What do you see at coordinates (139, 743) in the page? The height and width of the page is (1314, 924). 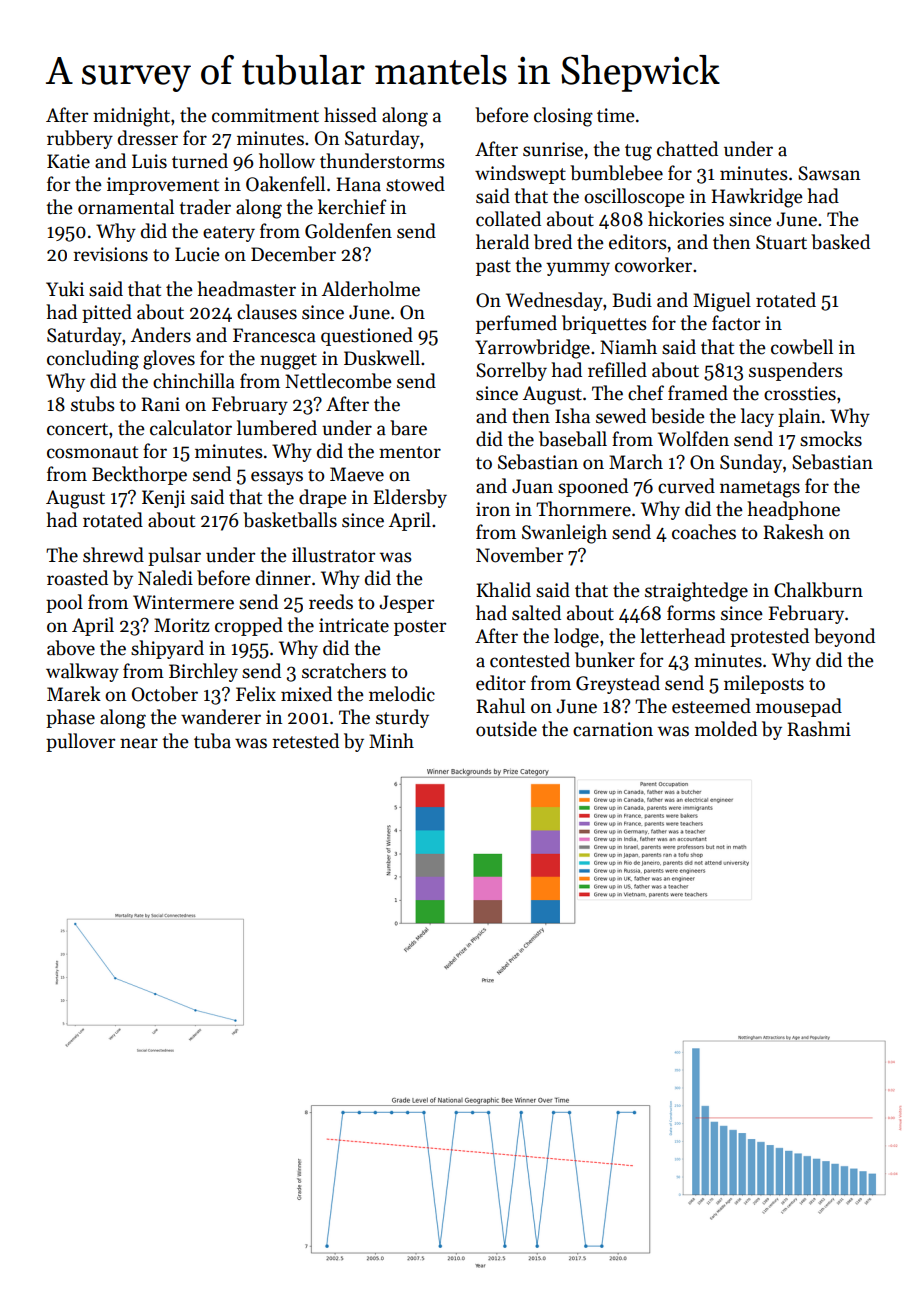 I see `near` at bounding box center [139, 743].
